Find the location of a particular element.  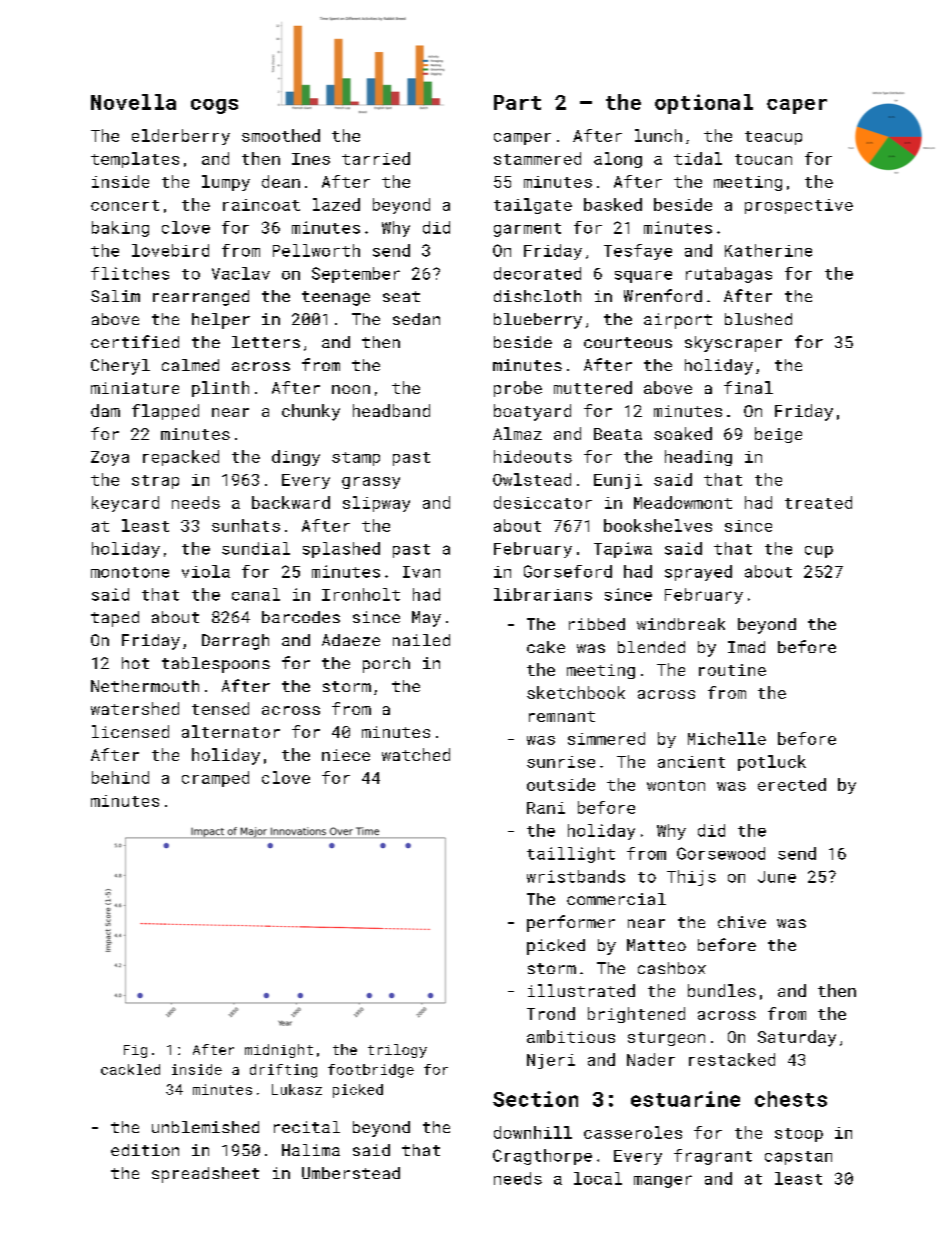

raincoat is located at coordinates (261, 205).
